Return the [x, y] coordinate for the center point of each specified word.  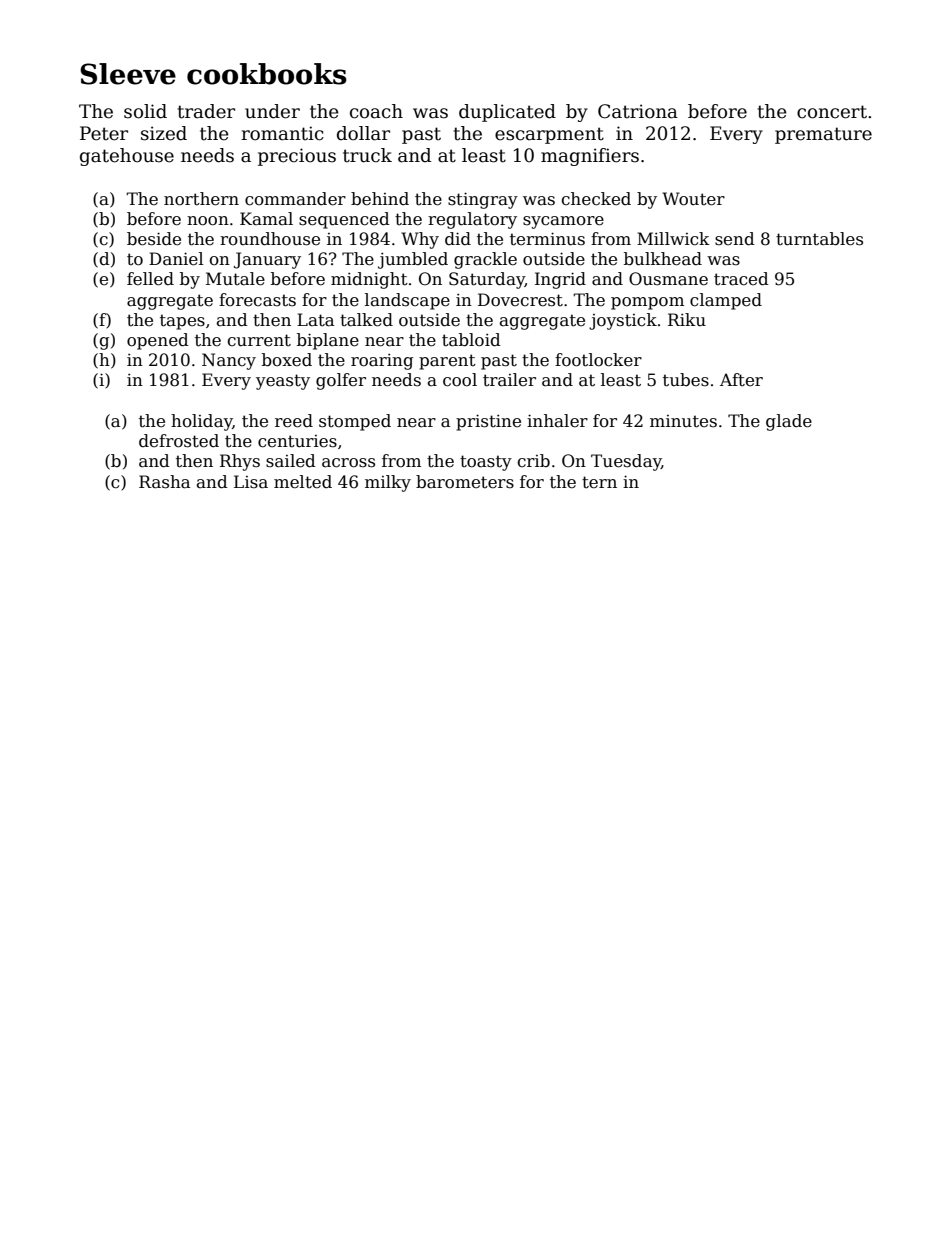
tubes [686, 380]
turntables [819, 239]
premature [823, 135]
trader [206, 111]
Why [420, 240]
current [259, 340]
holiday [201, 422]
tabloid [471, 340]
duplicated [507, 113]
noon [208, 221]
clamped [726, 301]
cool [460, 380]
